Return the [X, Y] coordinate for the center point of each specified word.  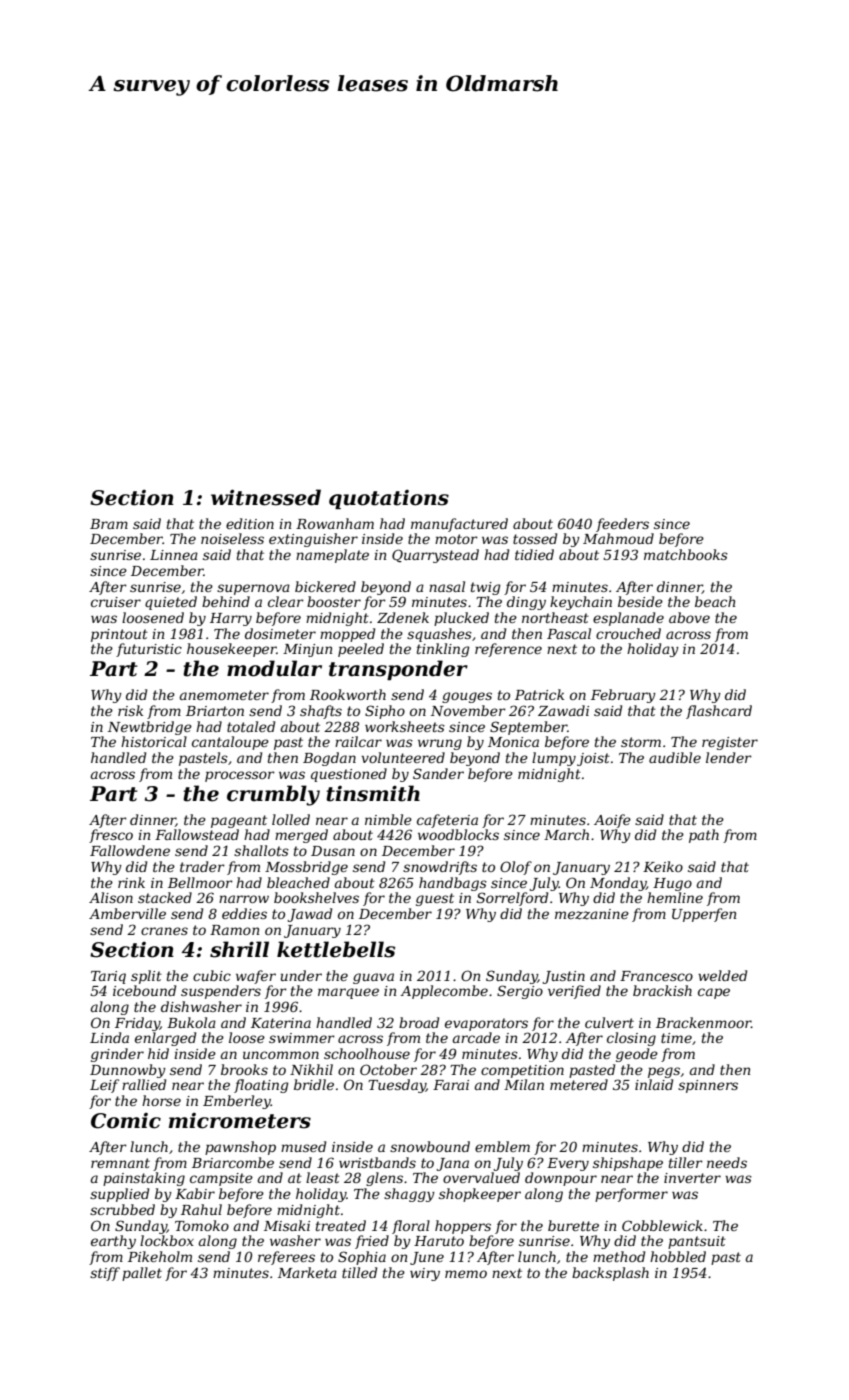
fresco [111, 836]
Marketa [307, 1272]
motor [456, 539]
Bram [109, 524]
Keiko [663, 866]
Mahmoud [618, 538]
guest [435, 899]
